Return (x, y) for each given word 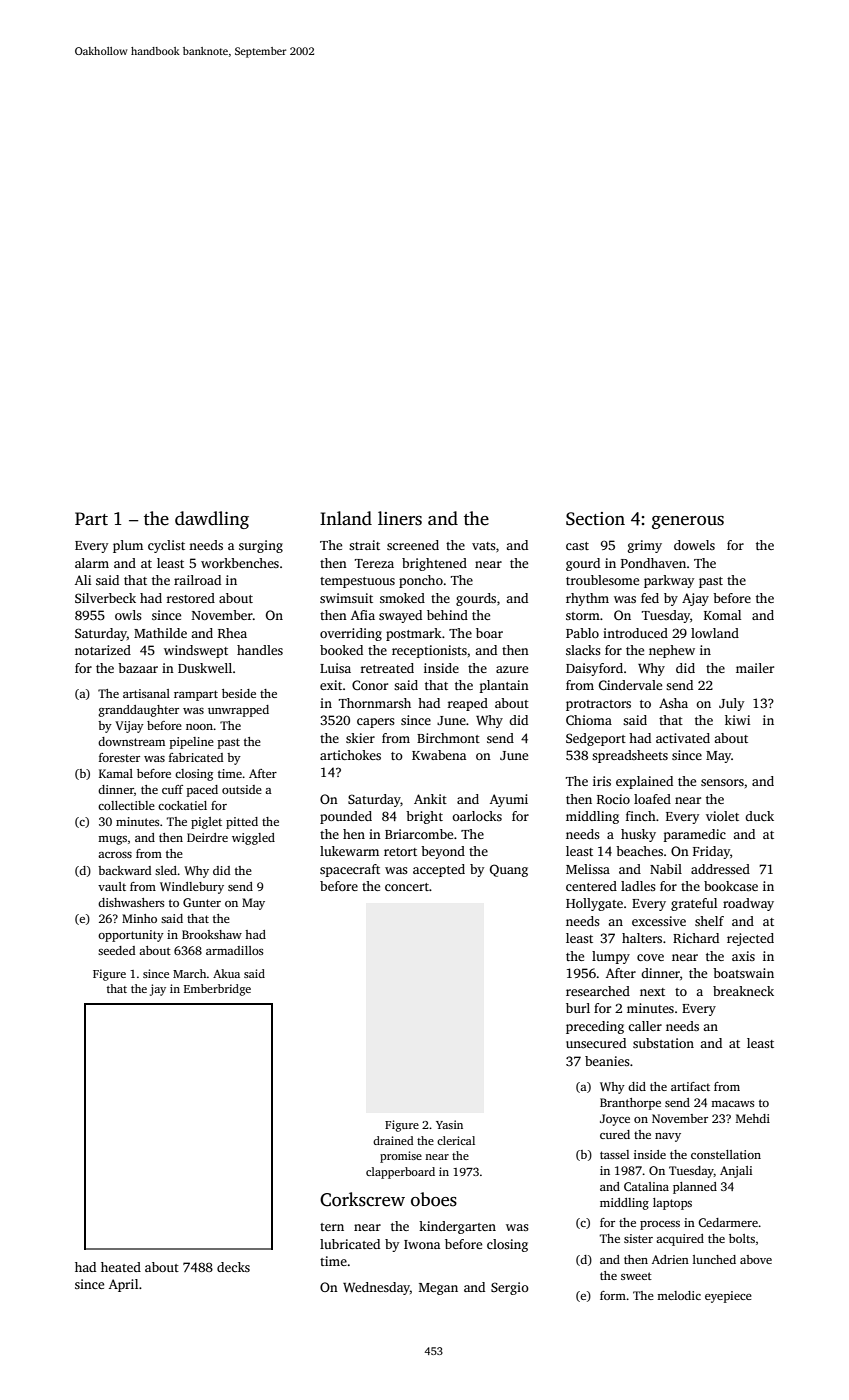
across (115, 855)
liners (400, 518)
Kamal (116, 773)
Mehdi (753, 1118)
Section (595, 519)
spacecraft (350, 870)
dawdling (212, 520)
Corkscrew (362, 1199)
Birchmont (448, 738)
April (123, 1285)
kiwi (737, 720)
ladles (638, 886)
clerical (456, 1140)
